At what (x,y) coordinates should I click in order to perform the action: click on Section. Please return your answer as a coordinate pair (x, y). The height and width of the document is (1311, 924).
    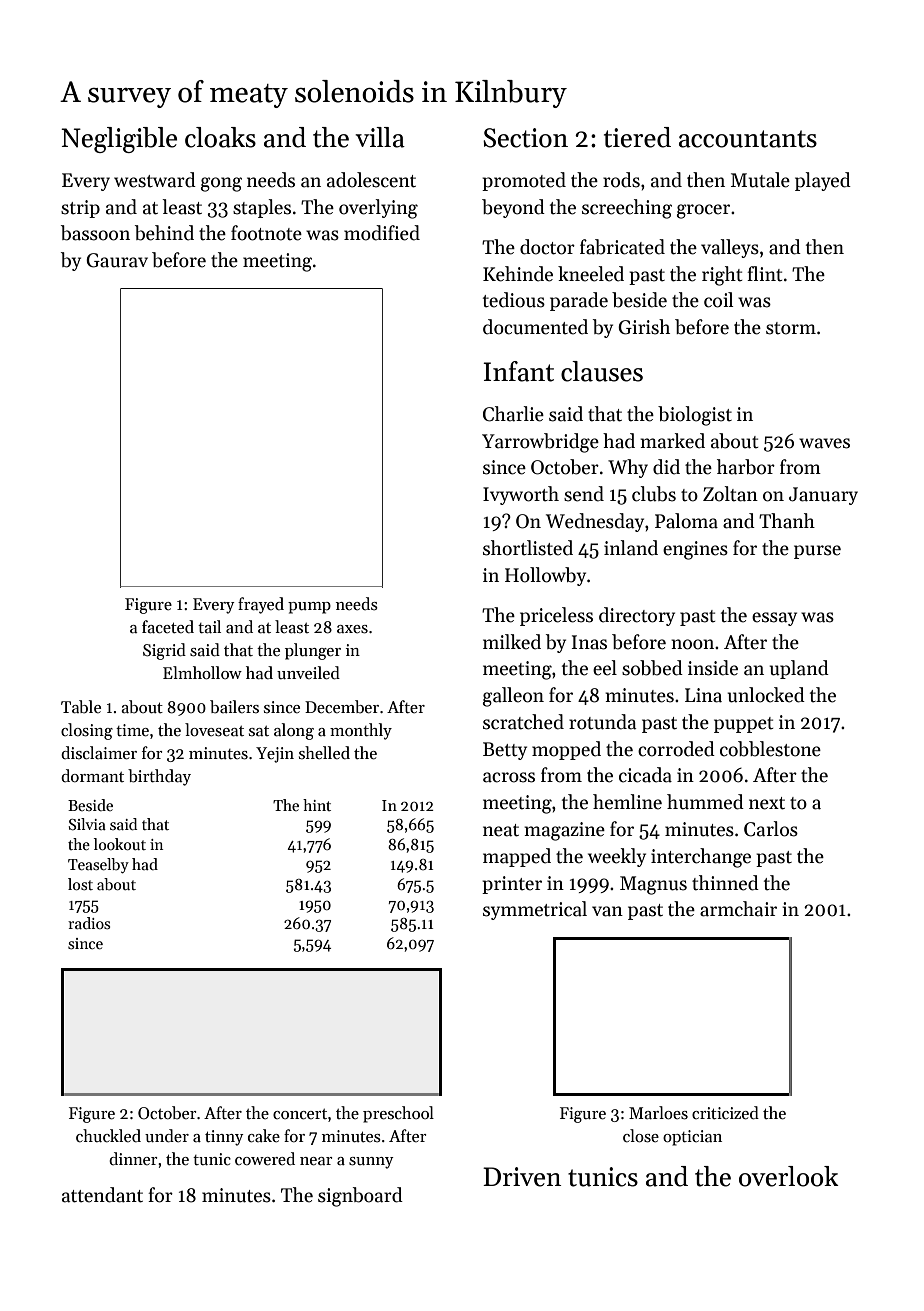
    Looking at the image, I should click on (525, 138).
